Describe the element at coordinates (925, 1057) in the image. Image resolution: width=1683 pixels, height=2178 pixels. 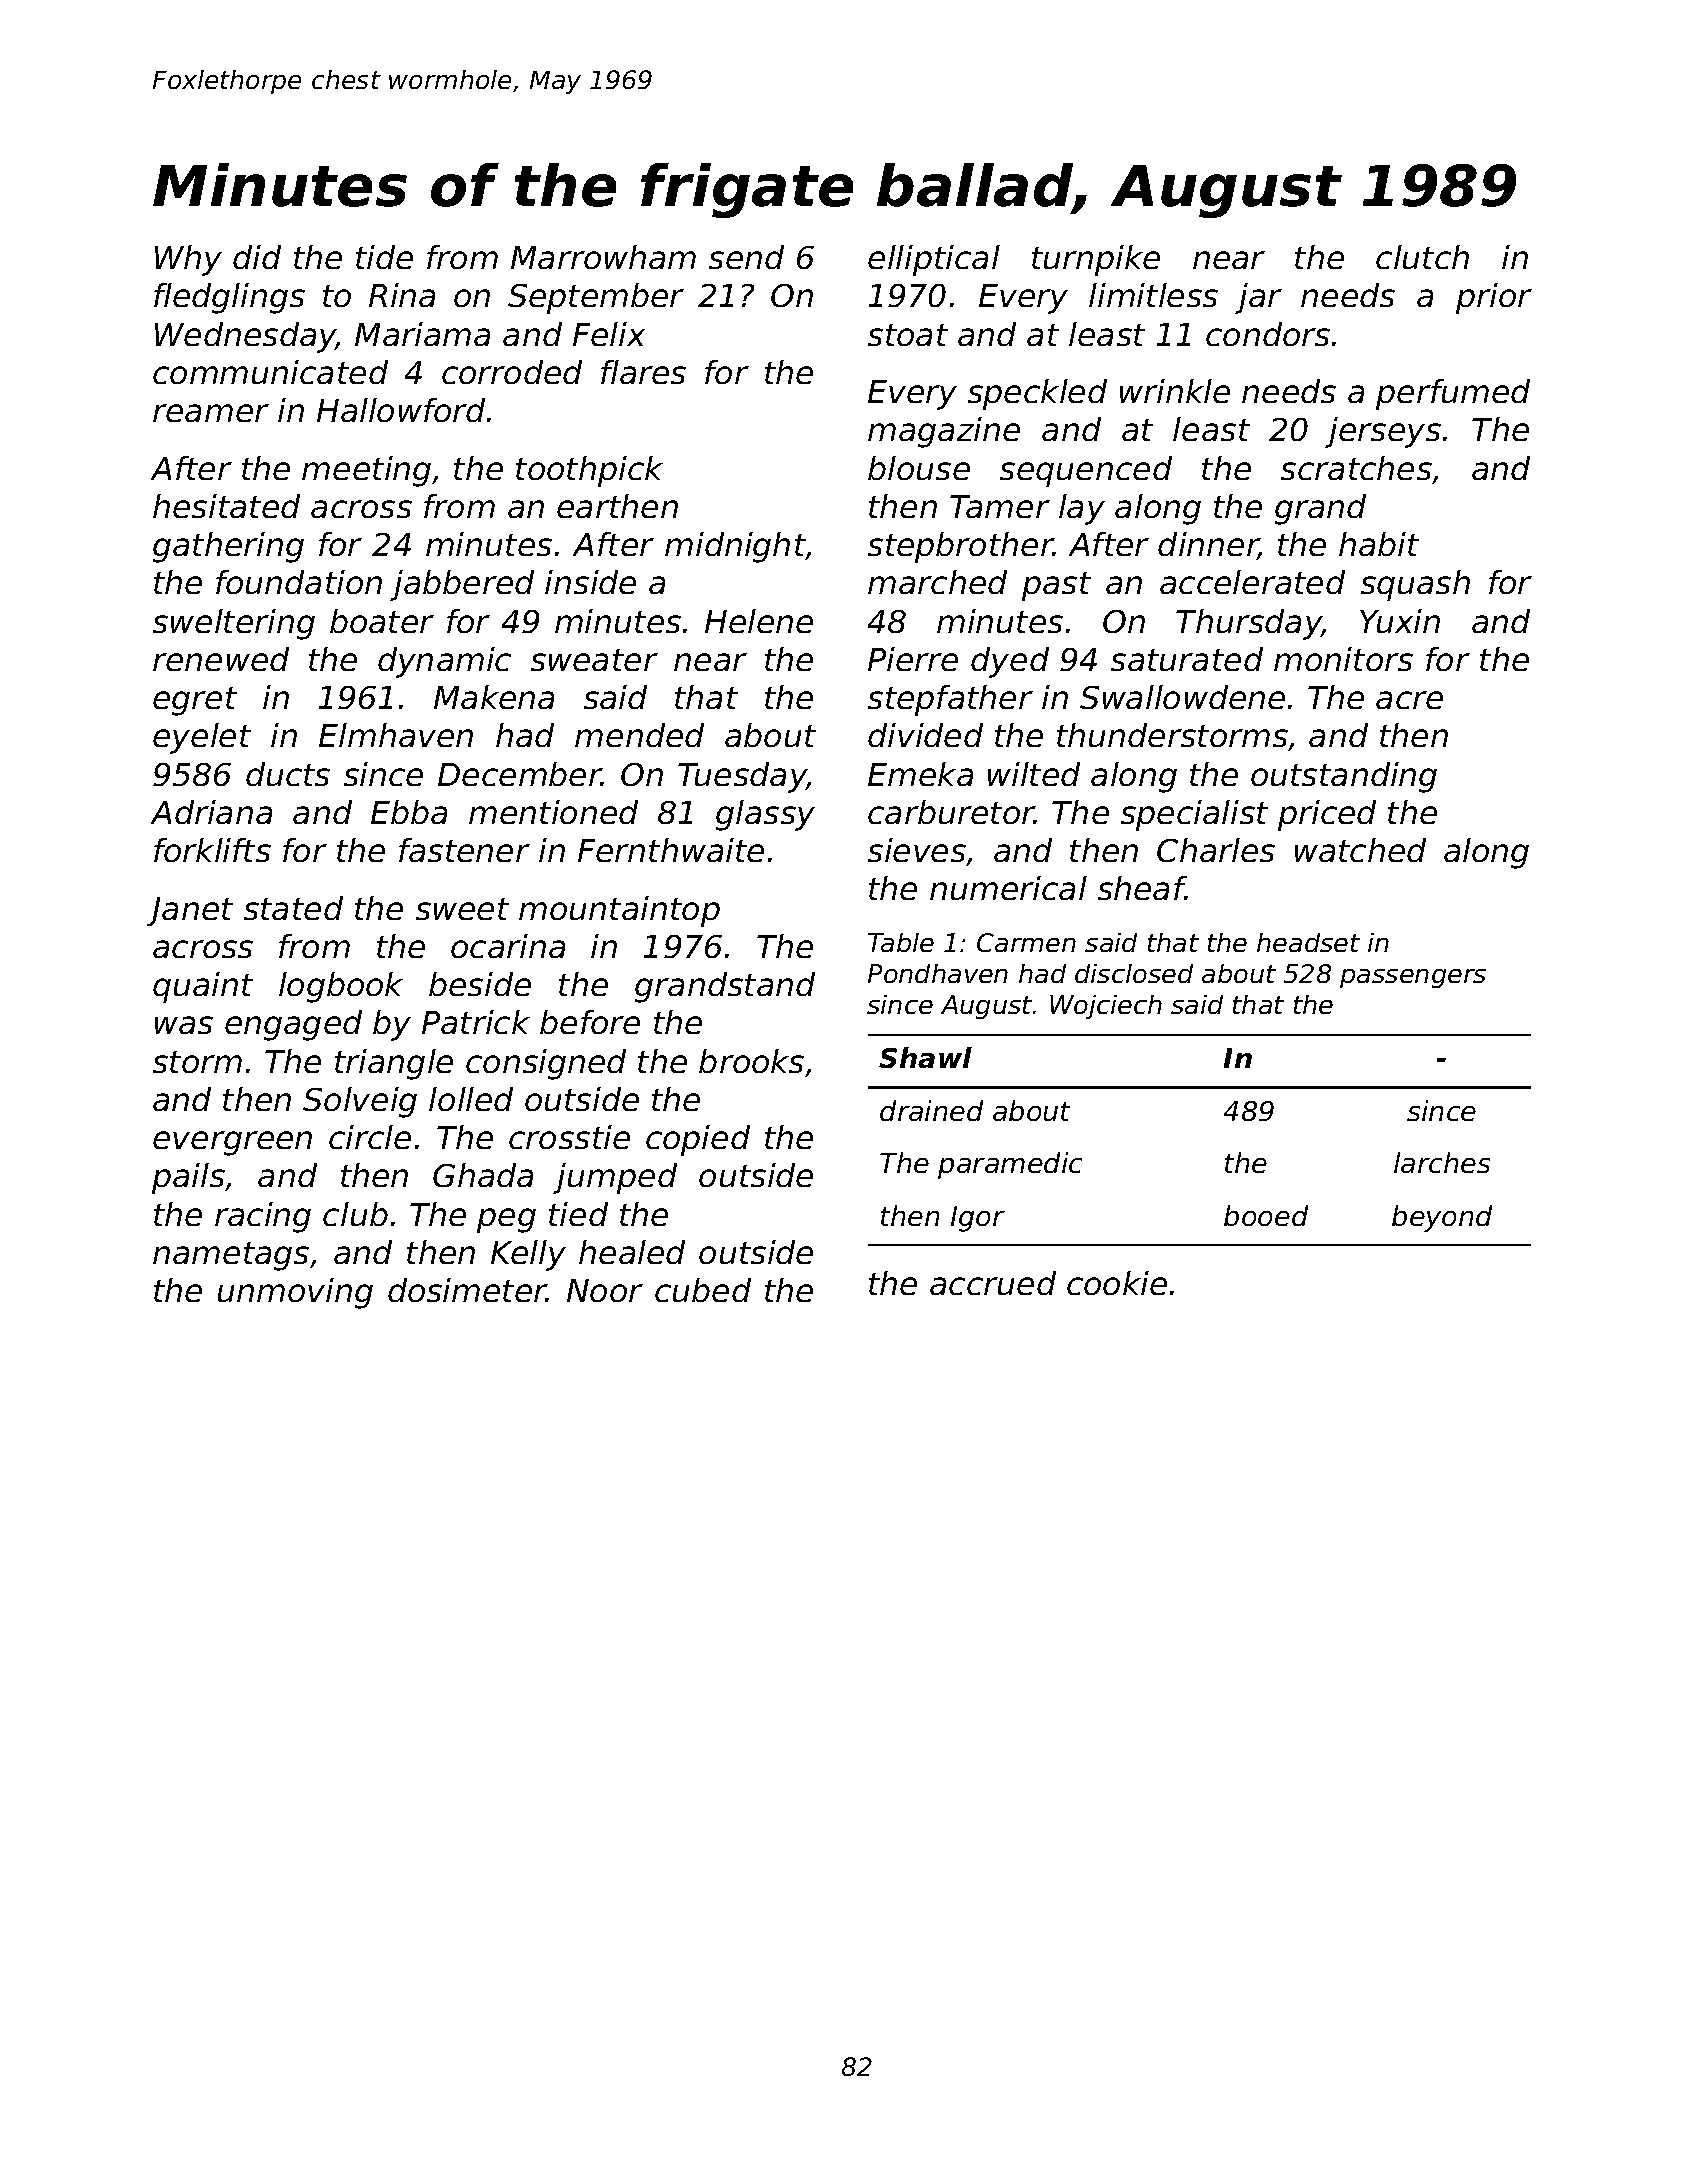
I see `Shawl` at that location.
